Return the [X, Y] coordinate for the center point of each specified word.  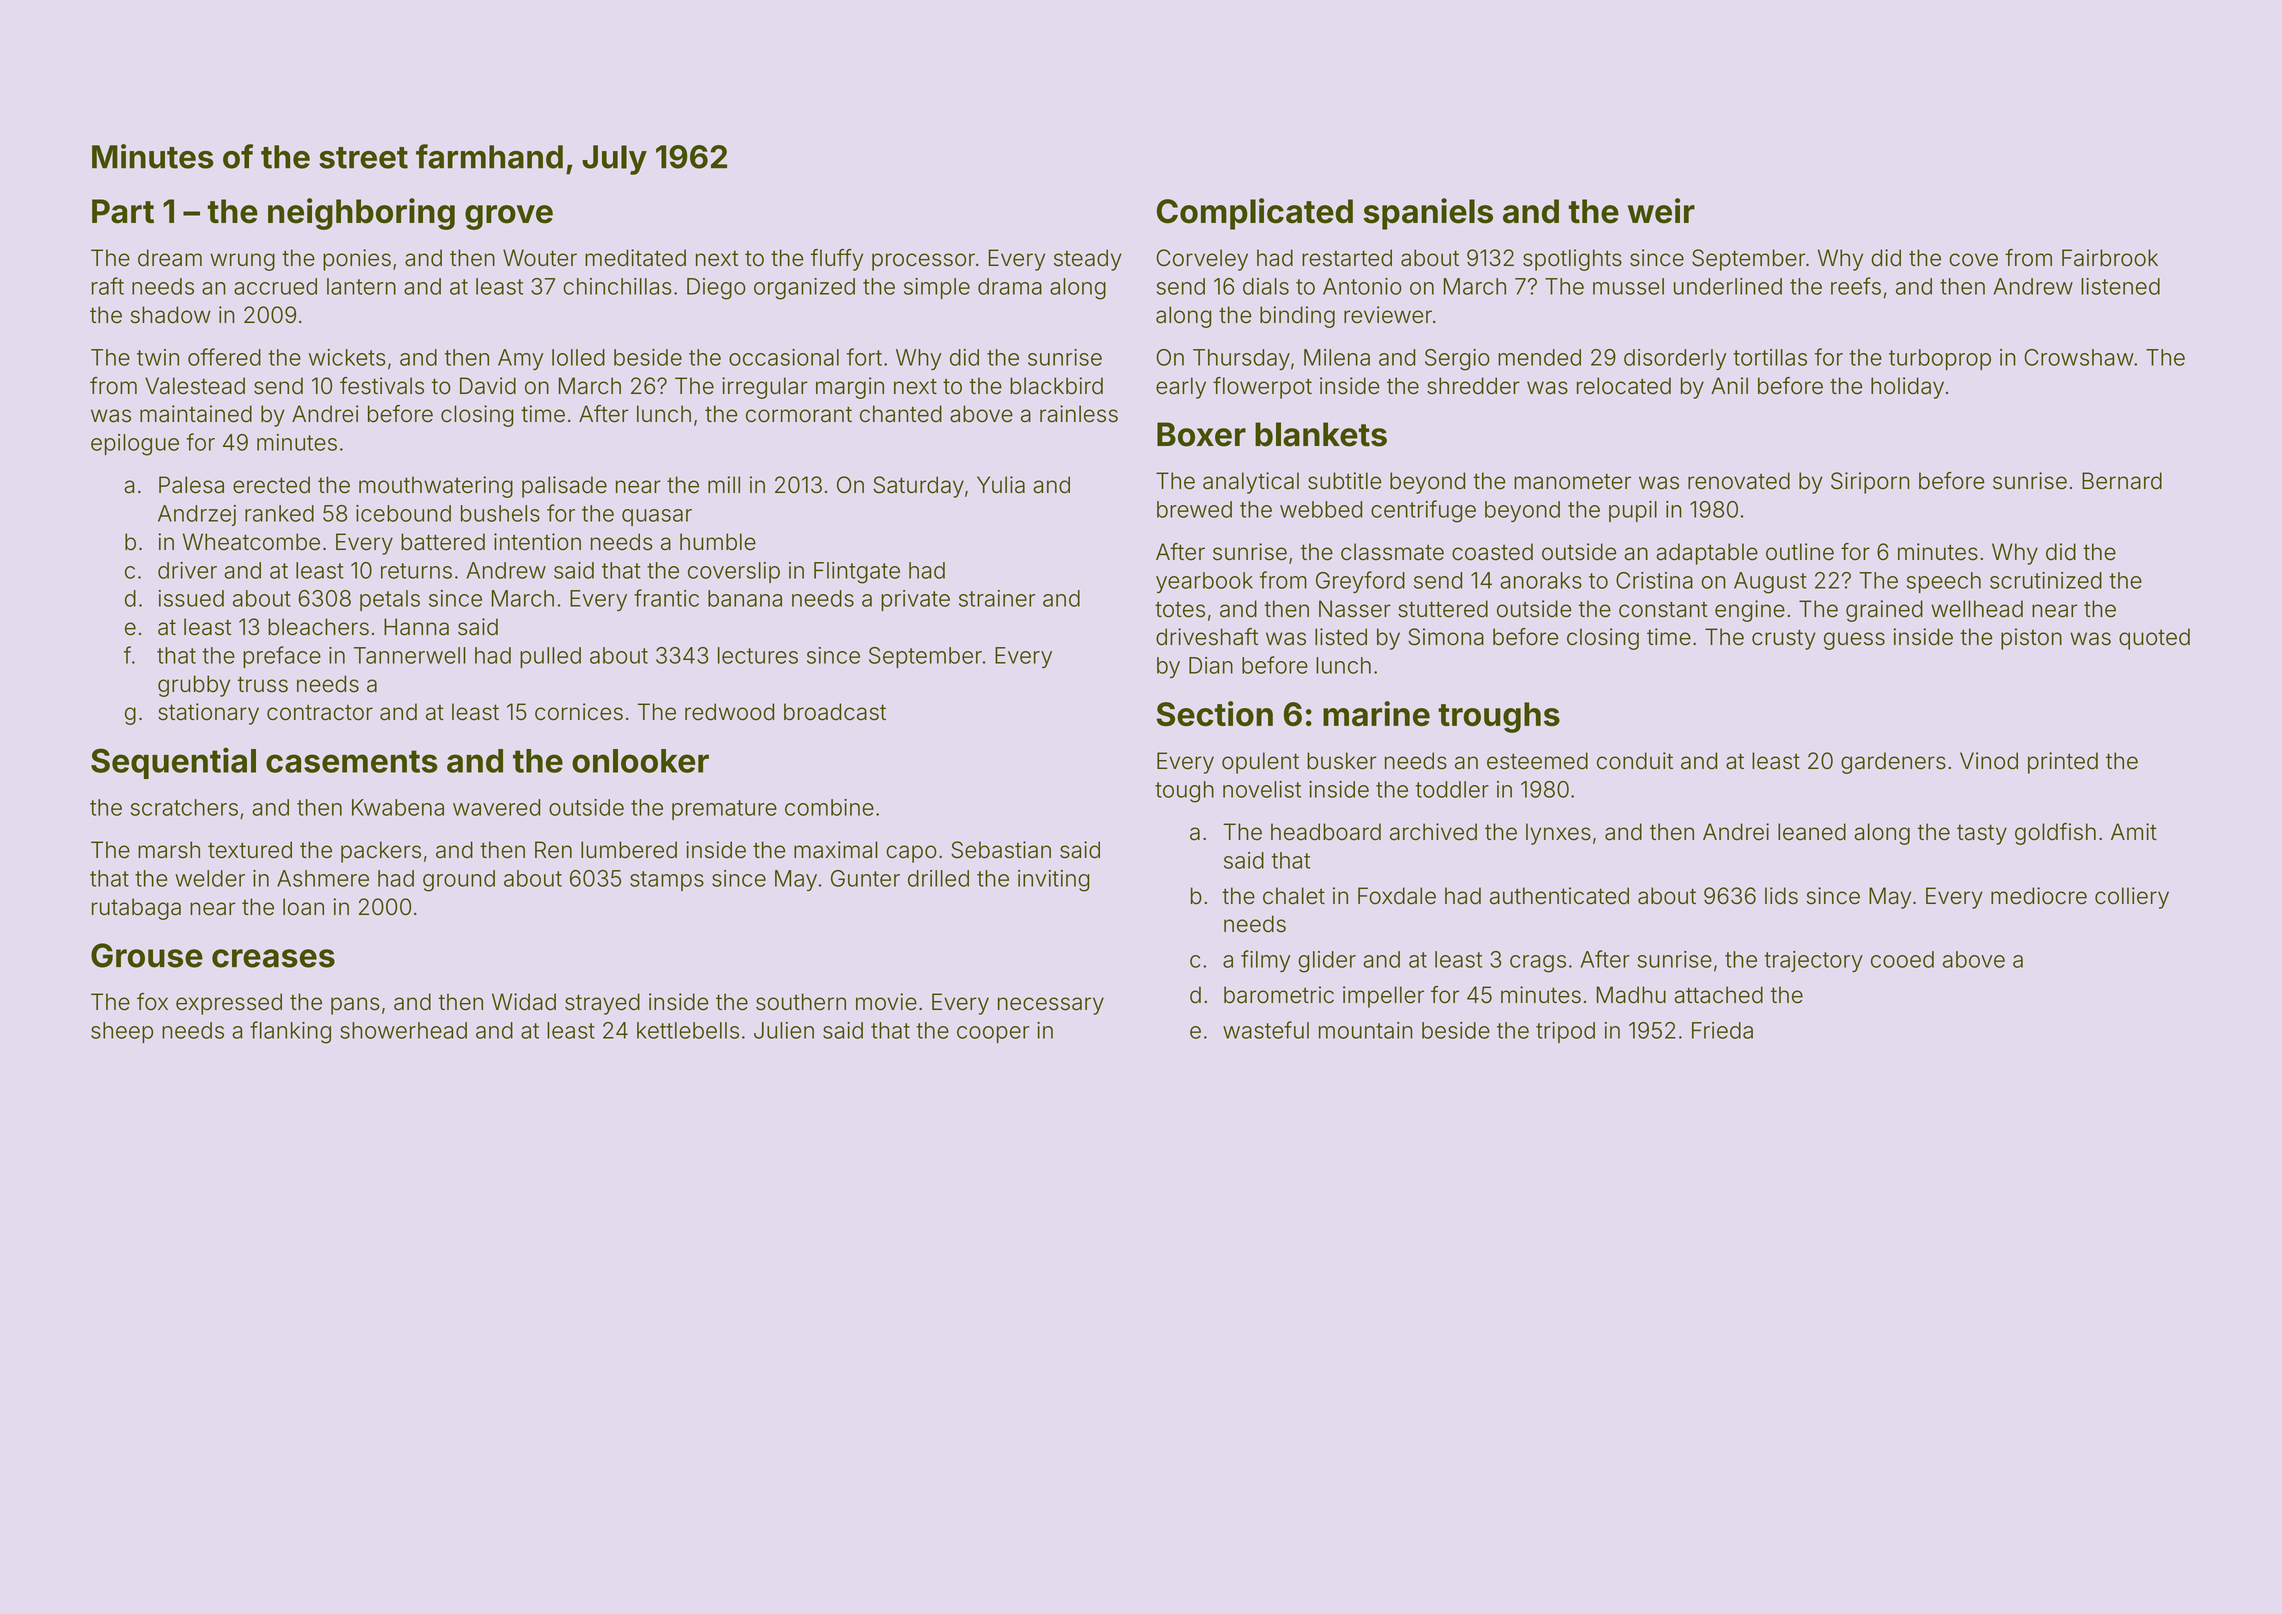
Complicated [1255, 214]
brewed [1194, 509]
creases [273, 958]
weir [1661, 211]
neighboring [361, 214]
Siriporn [1870, 483]
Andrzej [197, 515]
